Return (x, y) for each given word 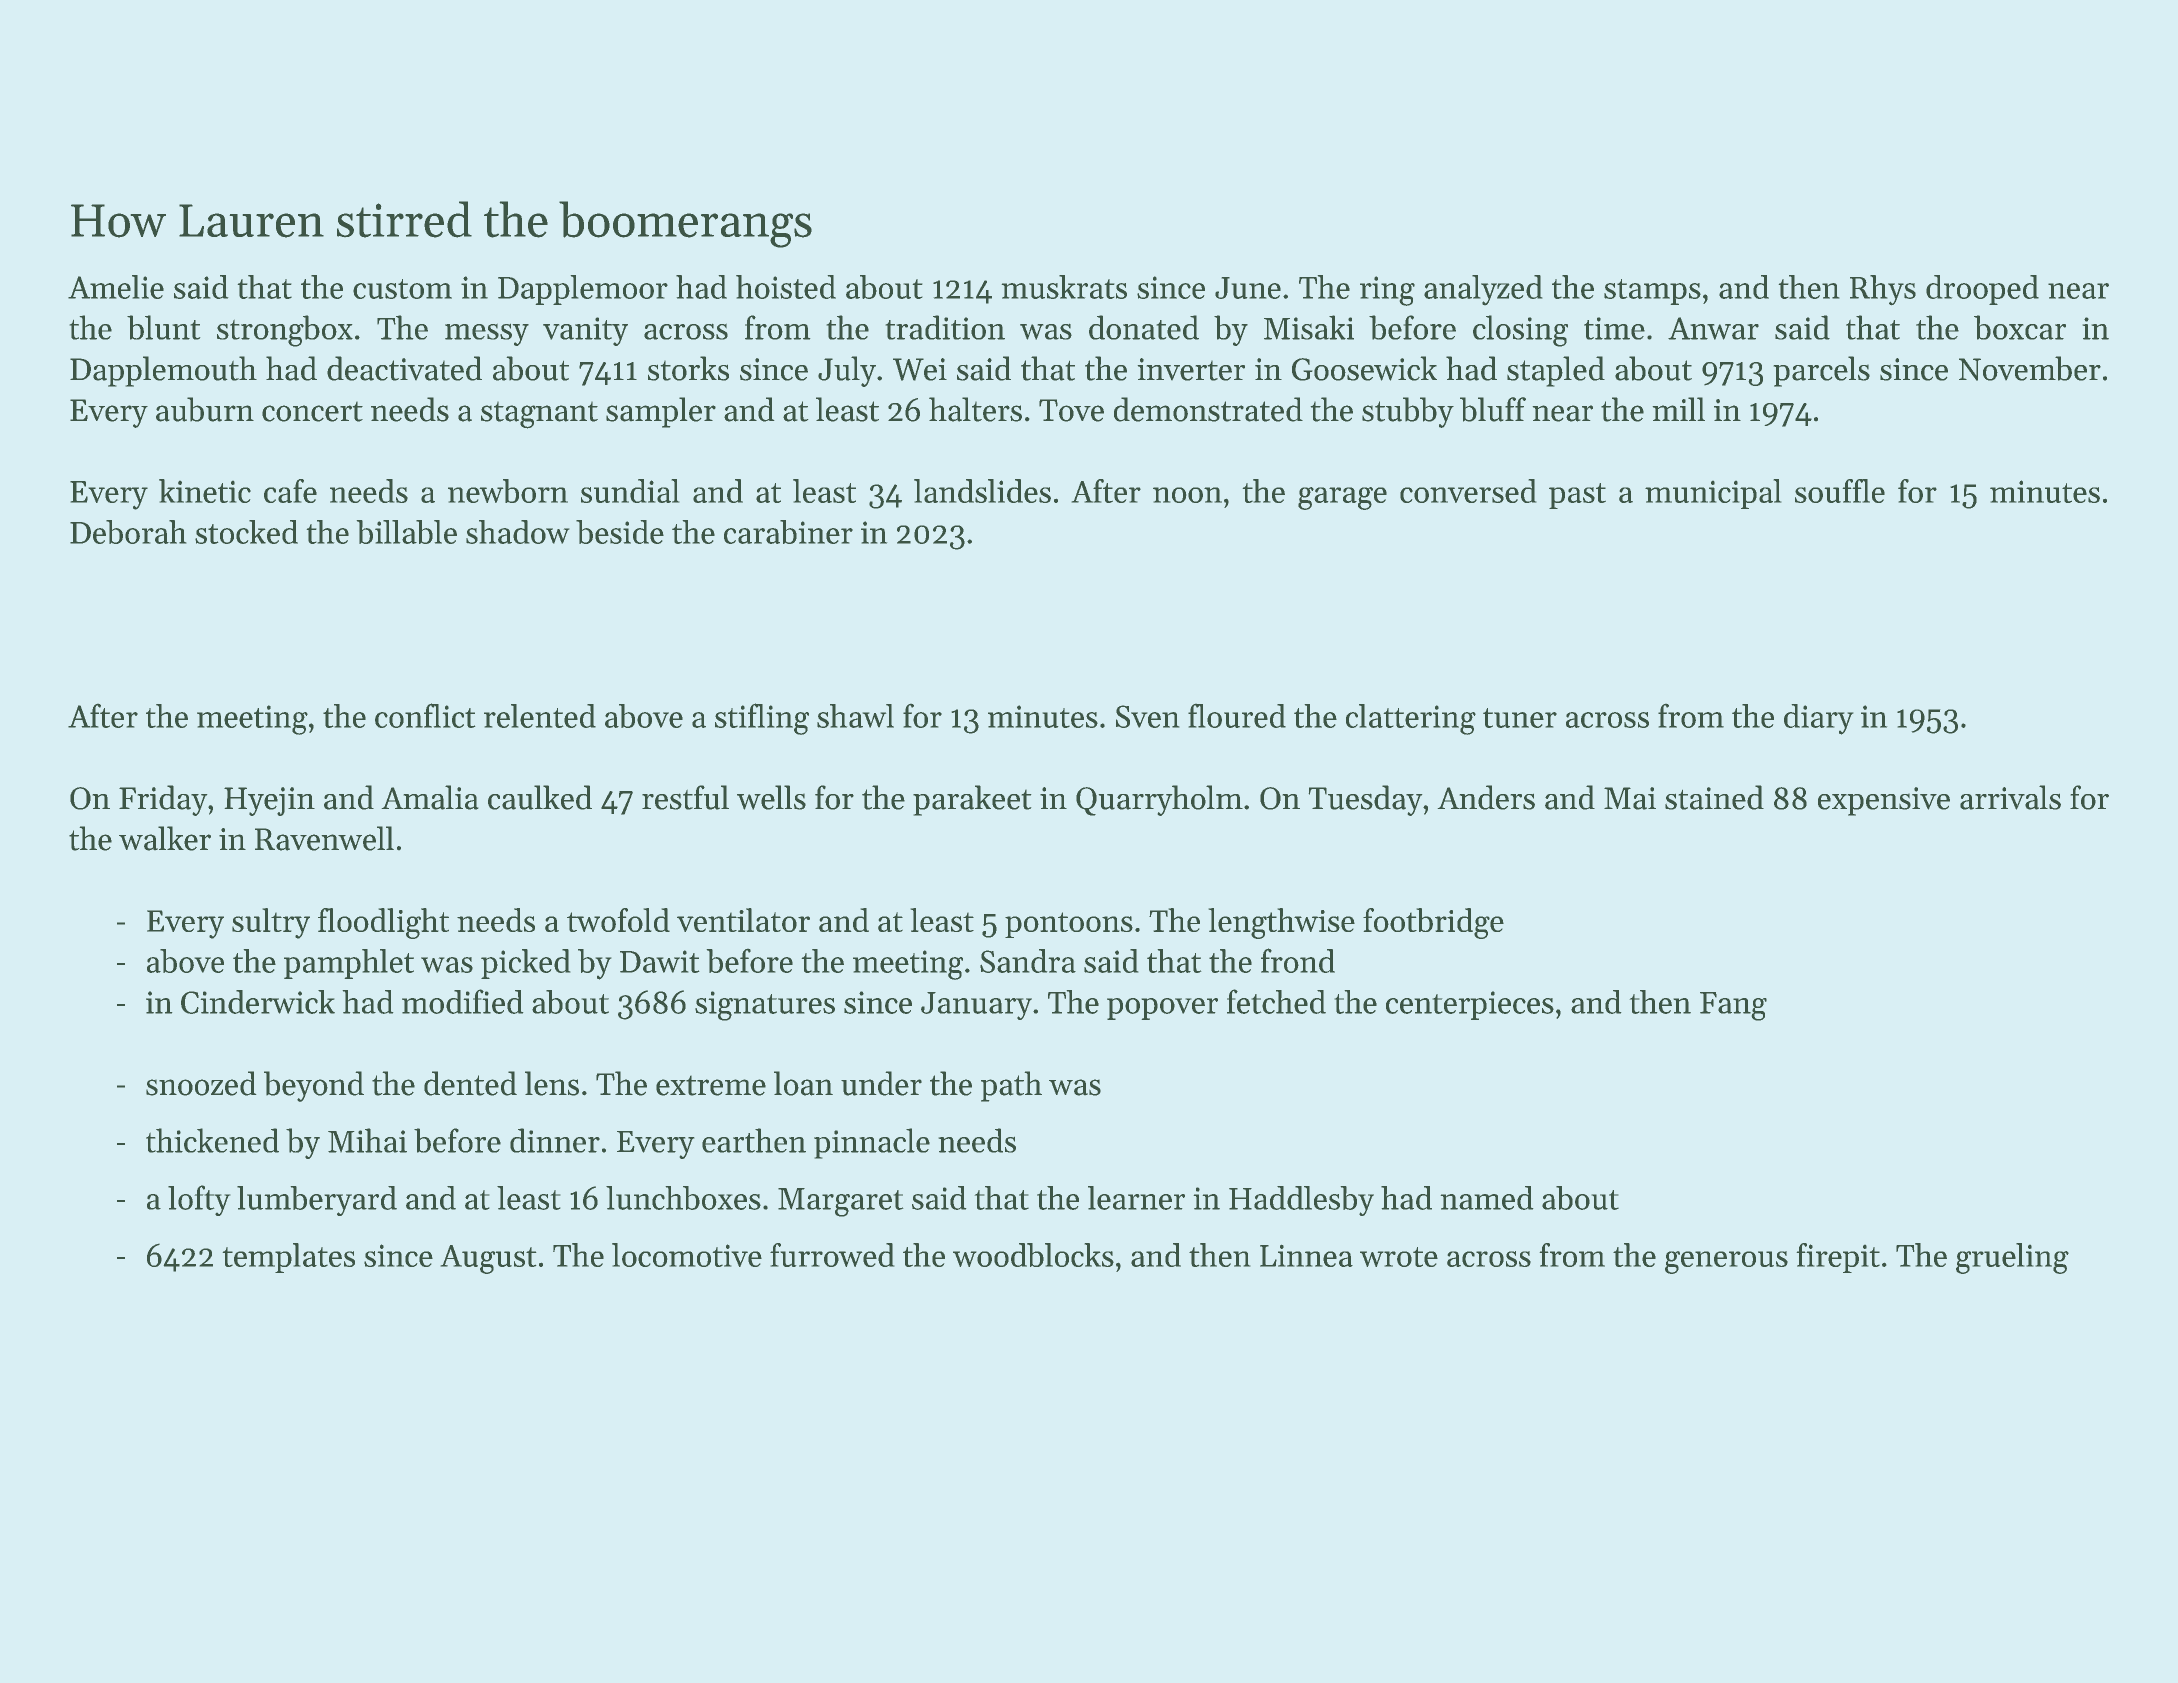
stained (1714, 797)
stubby (1408, 412)
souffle (1840, 491)
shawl (855, 716)
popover (1162, 1009)
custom (402, 289)
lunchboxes (683, 1198)
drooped (1982, 290)
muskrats (1064, 287)
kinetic (205, 491)
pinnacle (872, 1143)
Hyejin (269, 801)
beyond (314, 1086)
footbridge (1433, 923)
